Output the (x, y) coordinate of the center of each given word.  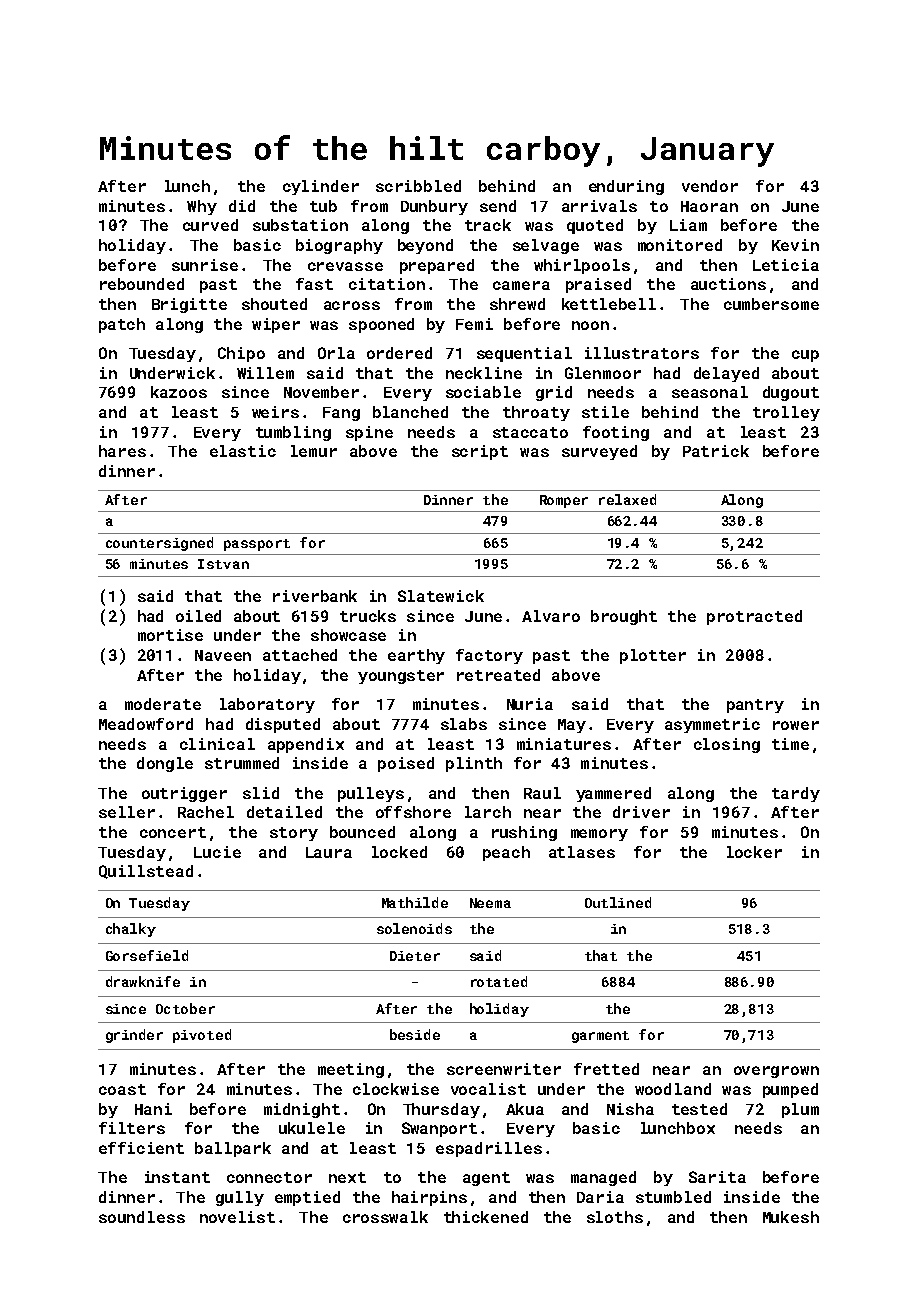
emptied (307, 1198)
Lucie (217, 852)
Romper (564, 501)
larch (488, 812)
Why (202, 207)
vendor (710, 186)
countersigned (159, 544)
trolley (786, 413)
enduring (626, 187)
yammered (613, 794)
